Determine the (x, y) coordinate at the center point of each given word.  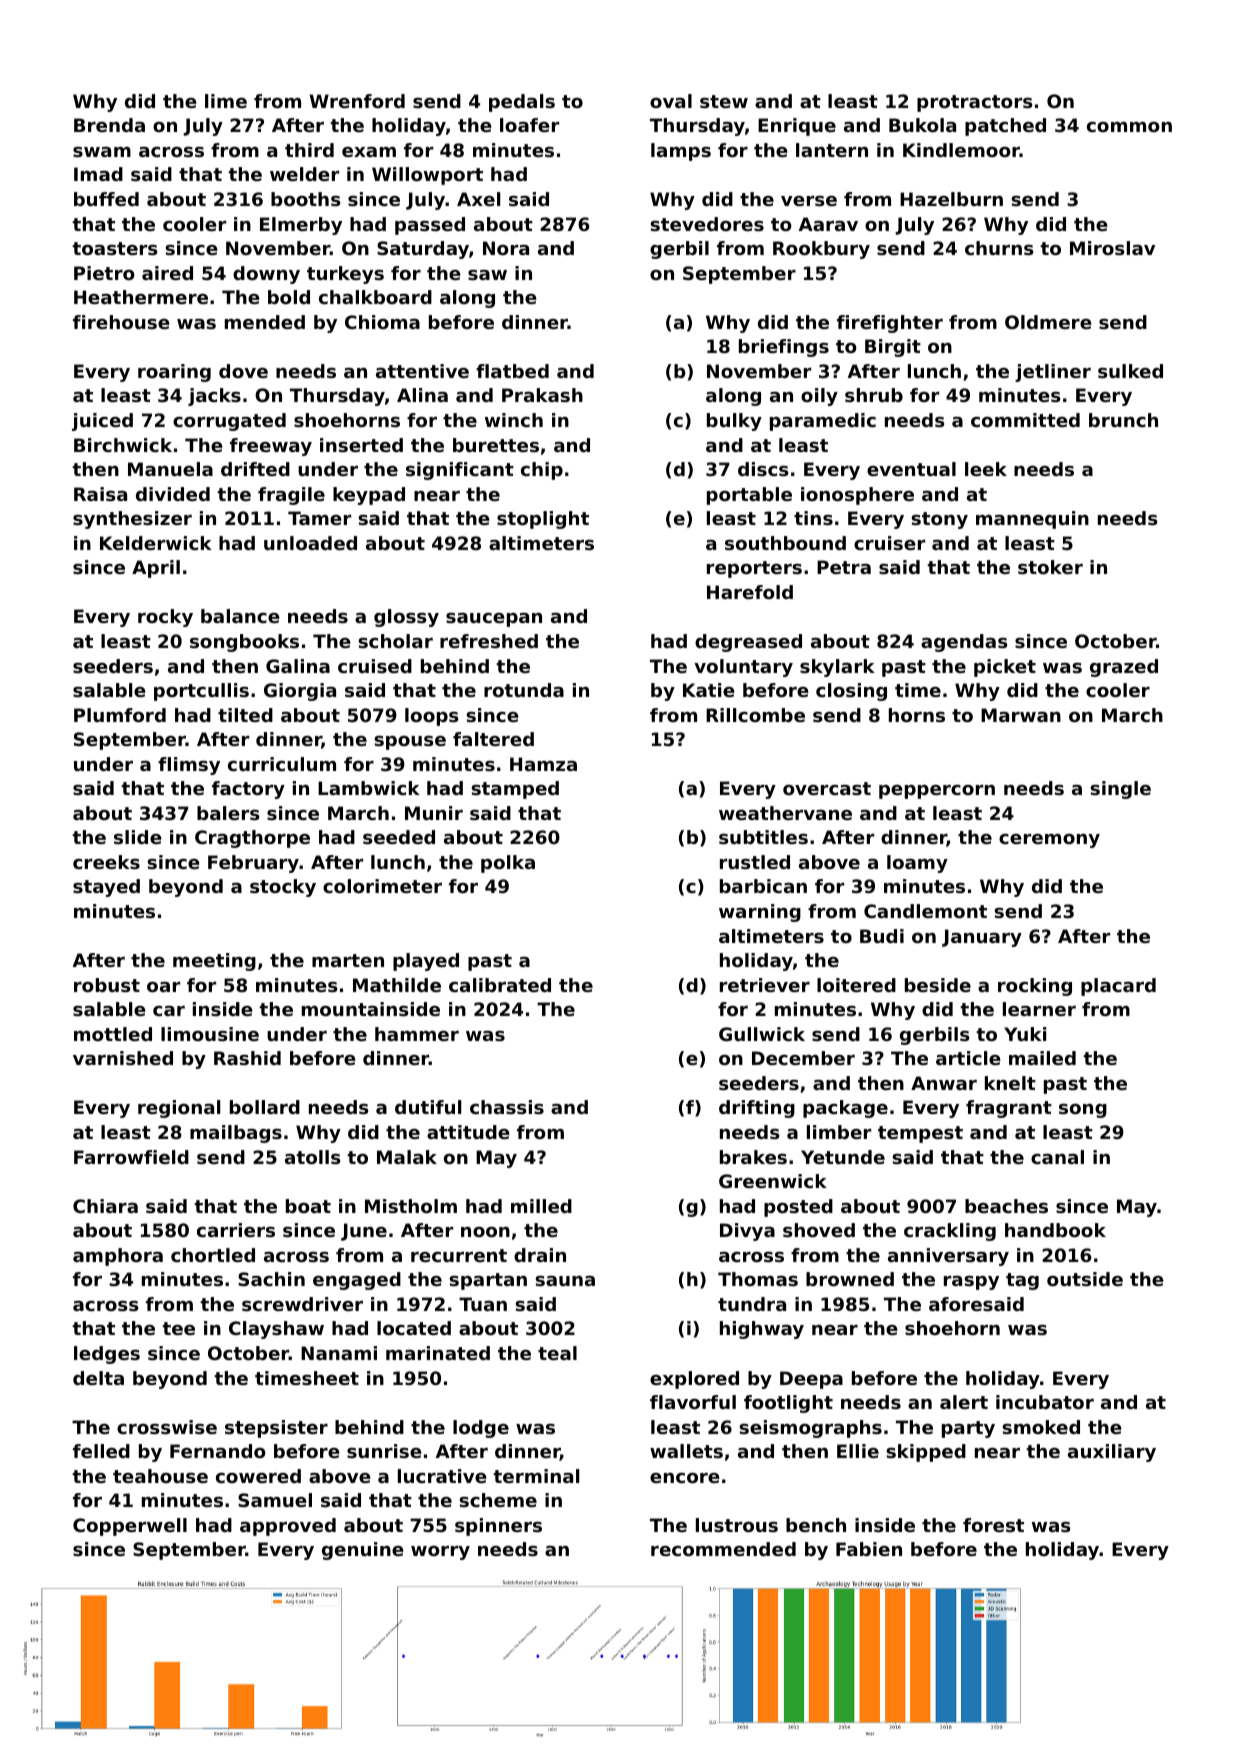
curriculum (282, 764)
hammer (417, 1034)
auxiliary (1112, 1453)
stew (724, 101)
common (1129, 127)
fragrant (1009, 1109)
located (414, 1328)
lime (226, 101)
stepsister (276, 1429)
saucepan (494, 620)
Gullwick (762, 1034)
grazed (1124, 668)
